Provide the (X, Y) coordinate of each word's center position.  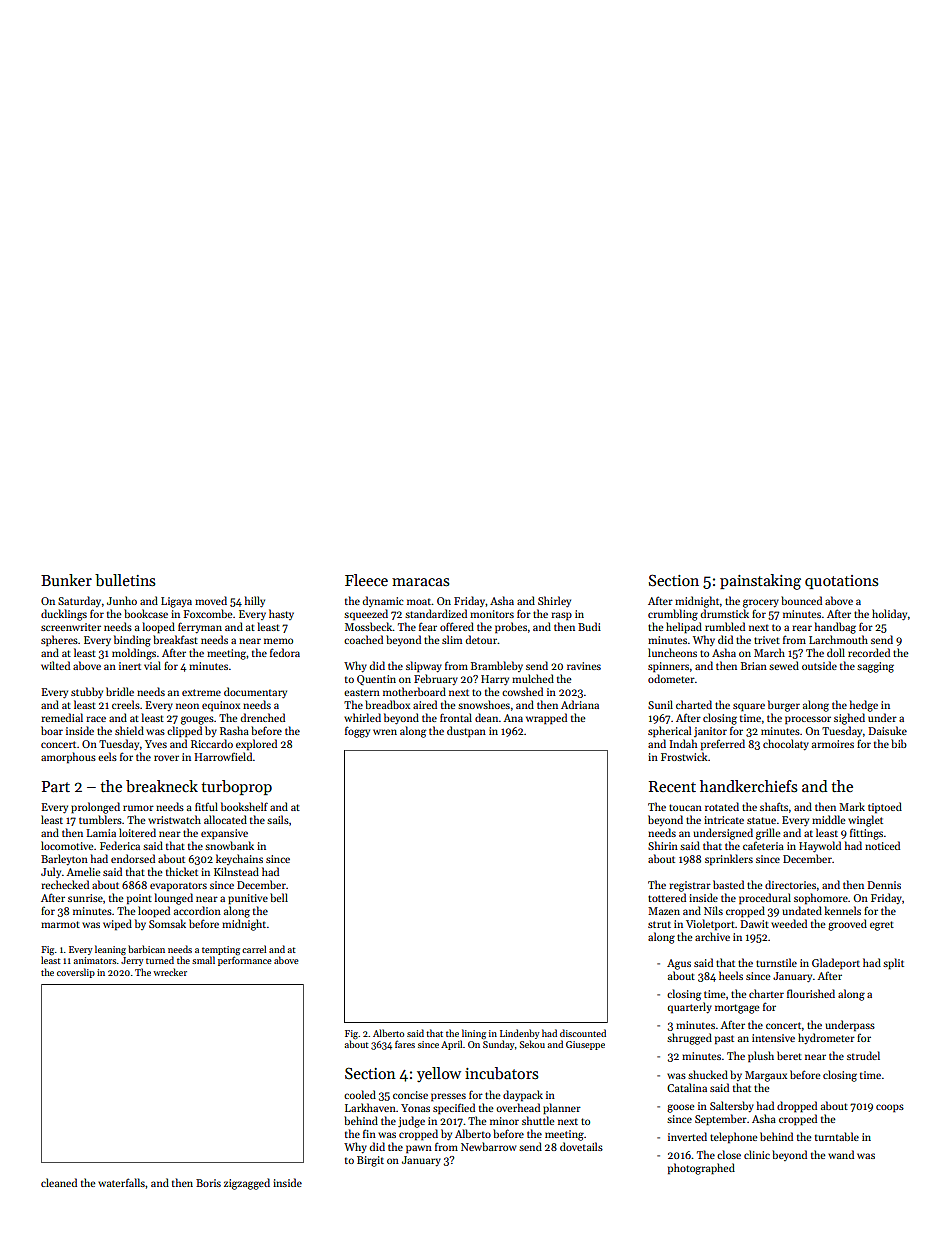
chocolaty (786, 744)
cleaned (59, 1182)
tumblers (100, 819)
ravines (584, 666)
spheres (59, 641)
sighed (849, 719)
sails (278, 819)
